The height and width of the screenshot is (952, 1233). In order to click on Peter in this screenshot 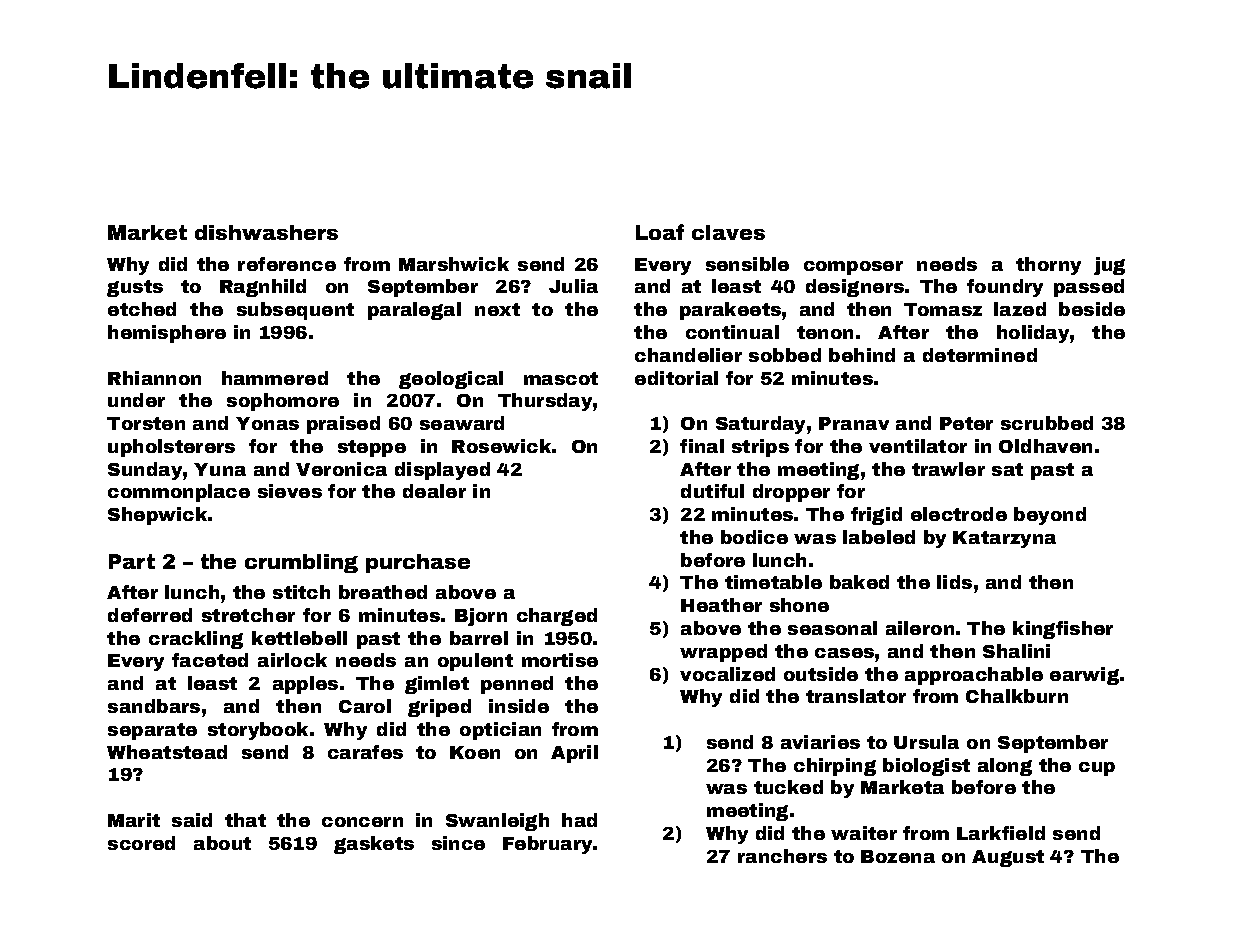, I will do `click(966, 423)`.
